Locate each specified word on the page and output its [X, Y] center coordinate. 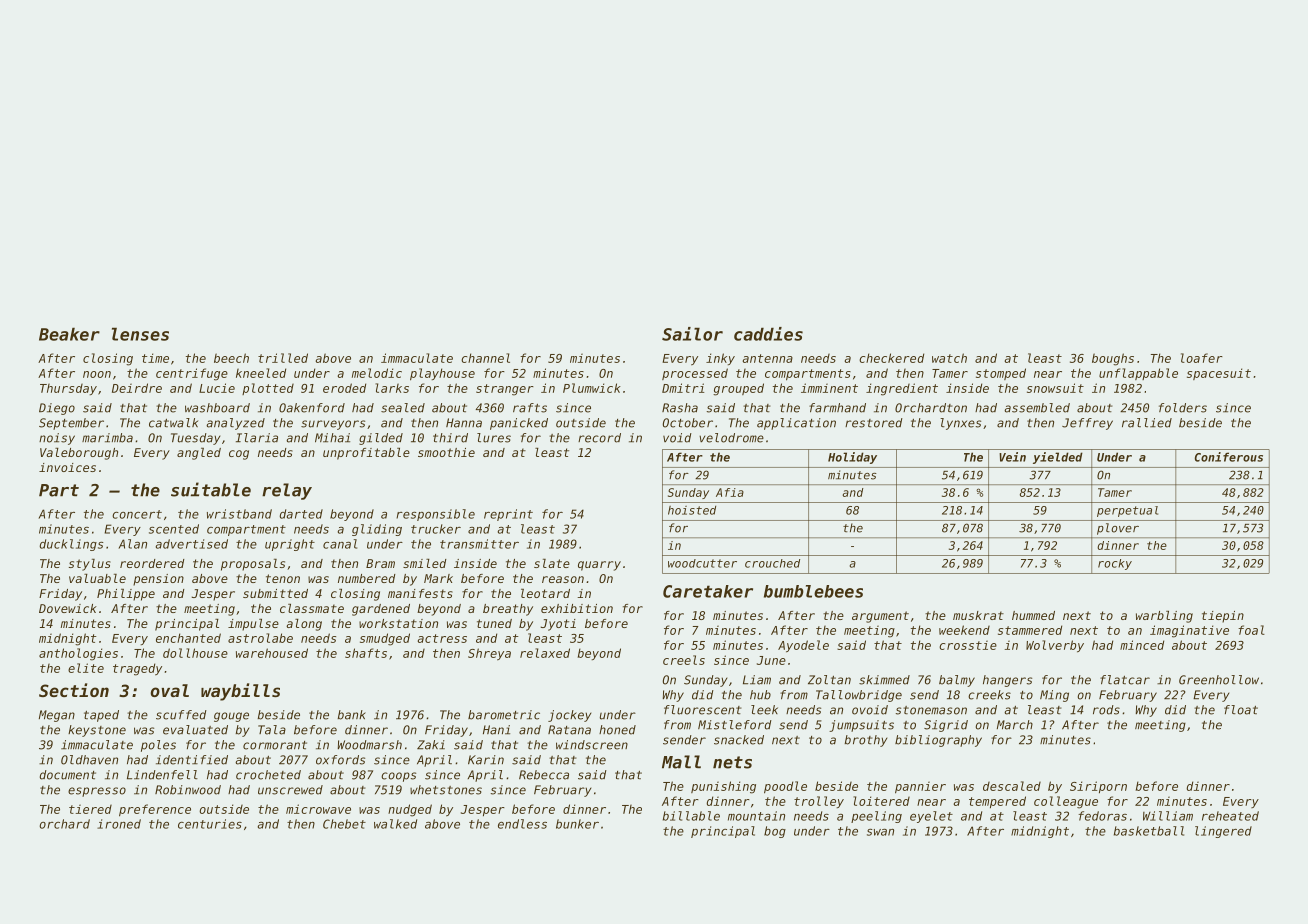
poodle [785, 787]
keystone [97, 731]
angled [199, 454]
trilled [283, 358]
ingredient [902, 389]
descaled [1012, 786]
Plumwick [592, 388]
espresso [97, 792]
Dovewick [68, 608]
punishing [723, 787]
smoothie [446, 452]
